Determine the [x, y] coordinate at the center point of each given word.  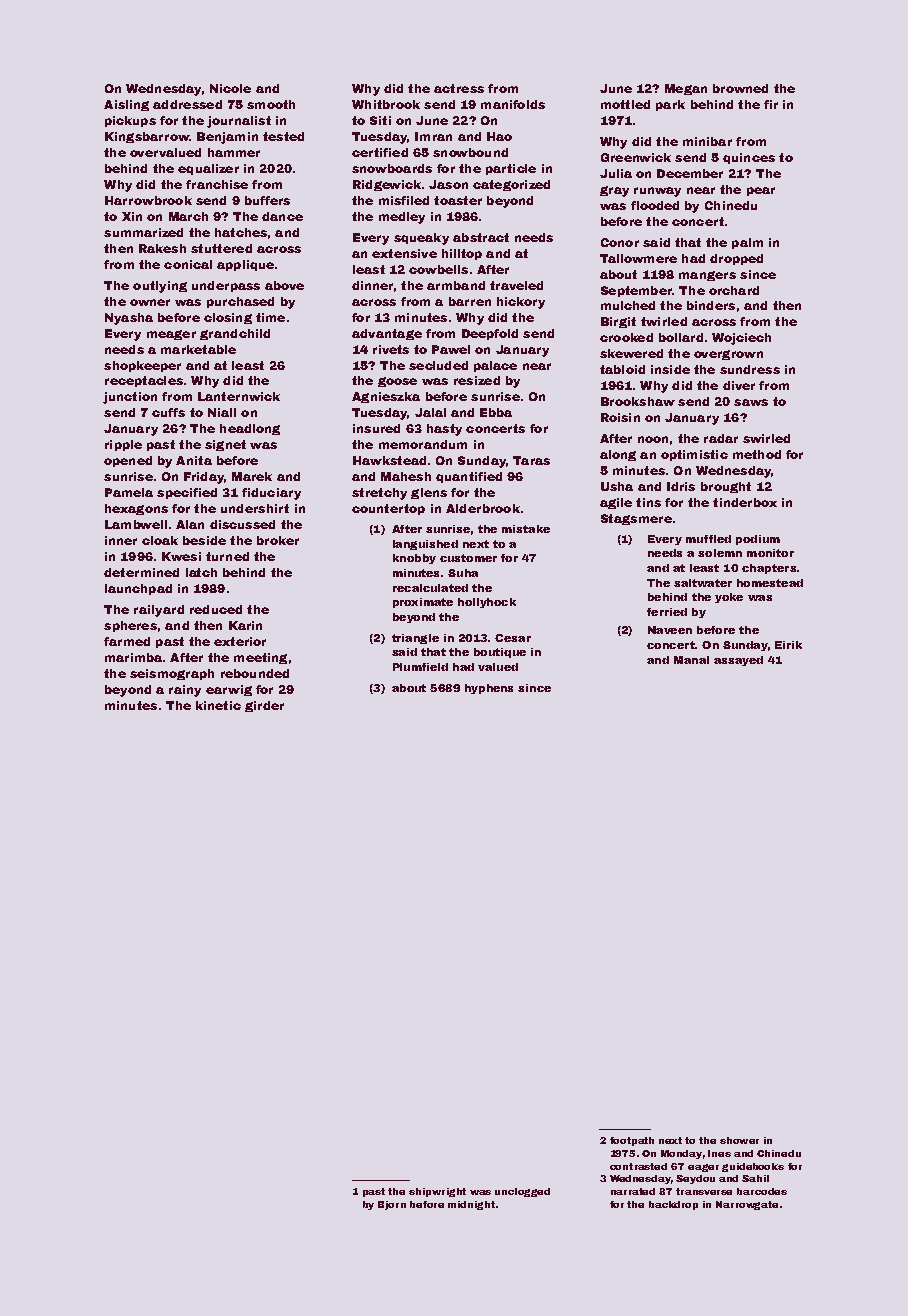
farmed [127, 641]
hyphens [489, 689]
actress [459, 88]
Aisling [126, 105]
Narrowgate [747, 1205]
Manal [691, 660]
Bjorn [392, 1205]
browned [740, 88]
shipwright [437, 1192]
